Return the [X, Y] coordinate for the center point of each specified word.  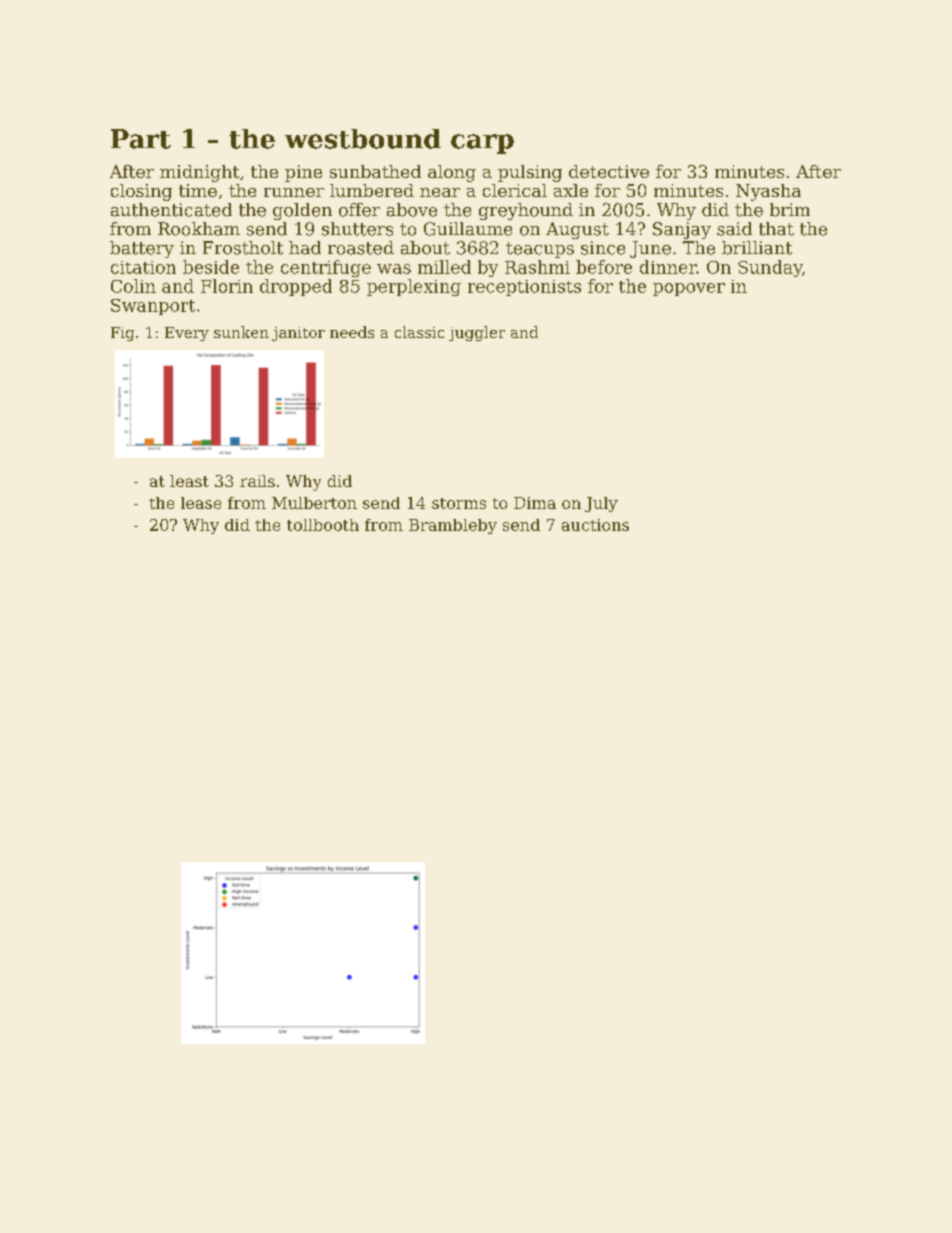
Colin [133, 286]
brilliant [757, 248]
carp [482, 144]
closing [141, 192]
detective [609, 171]
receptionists [524, 288]
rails [257, 481]
